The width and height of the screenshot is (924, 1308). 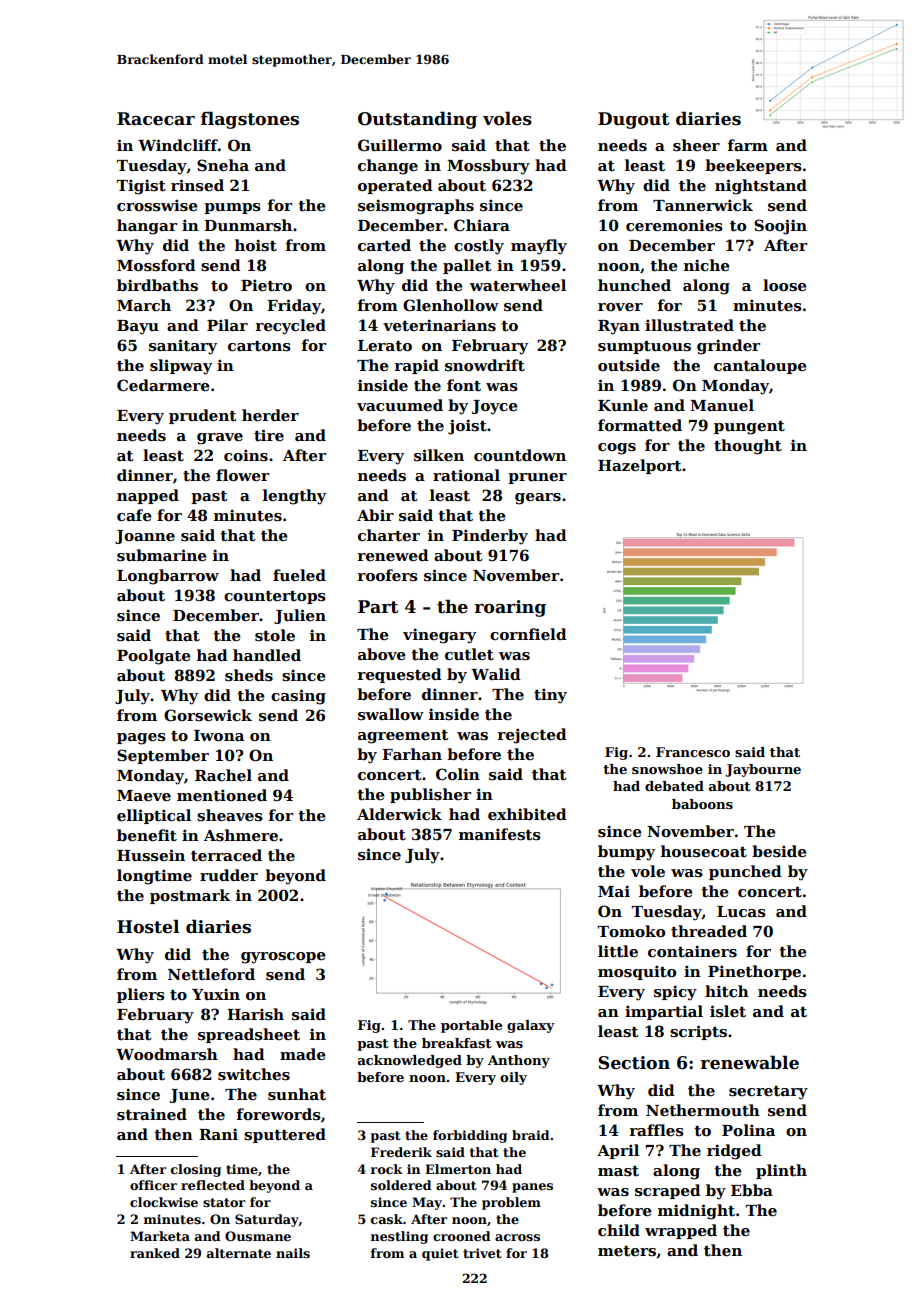 I want to click on sheer, so click(x=696, y=145).
